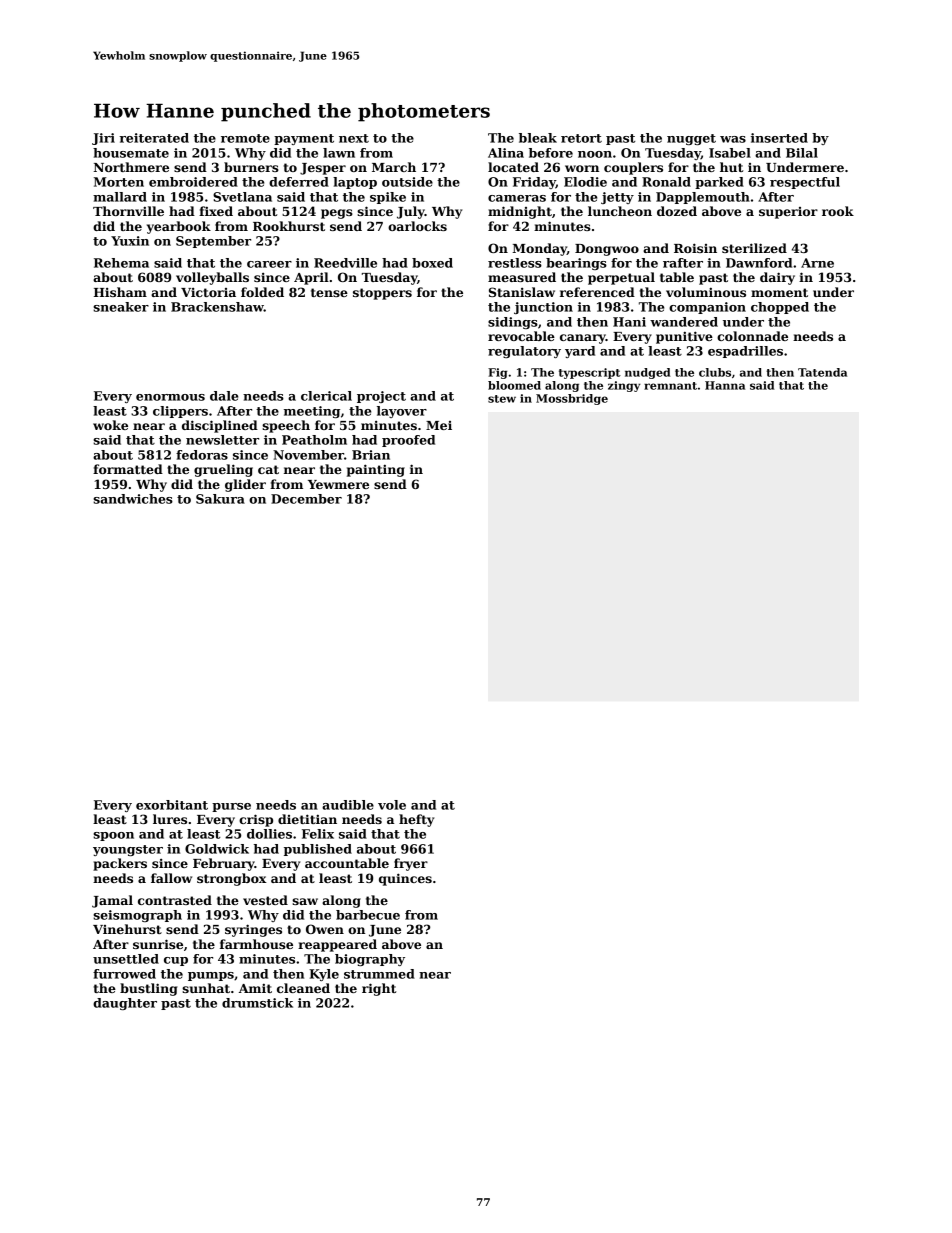 The image size is (952, 1233). Describe the element at coordinates (524, 352) in the screenshot. I see `regulatory` at that location.
